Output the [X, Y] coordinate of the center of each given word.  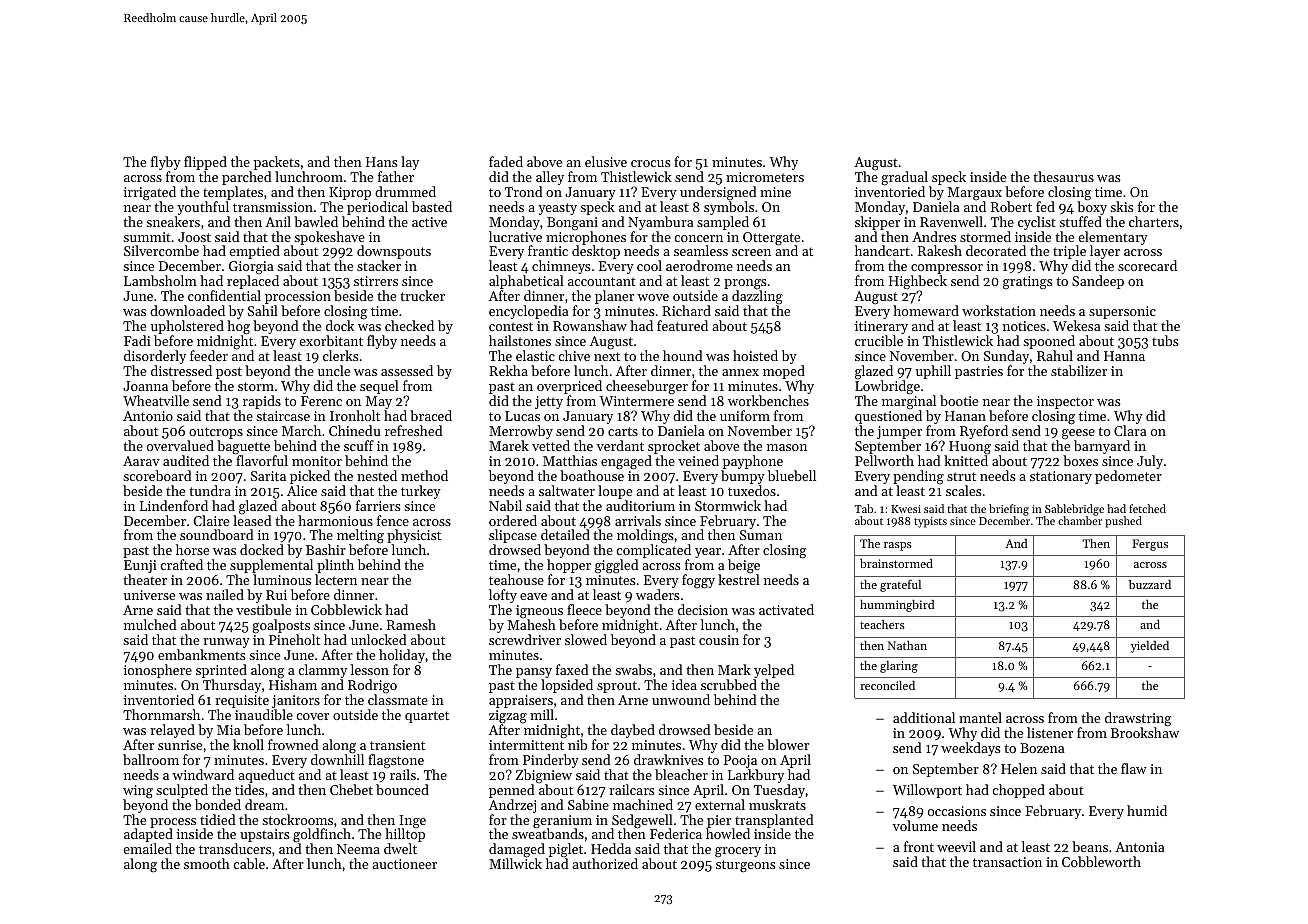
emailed [147, 849]
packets [277, 163]
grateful [900, 585]
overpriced [569, 387]
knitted [966, 460]
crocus [650, 163]
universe [149, 595]
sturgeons [745, 866]
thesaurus [1063, 176]
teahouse [516, 579]
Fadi [137, 340]
